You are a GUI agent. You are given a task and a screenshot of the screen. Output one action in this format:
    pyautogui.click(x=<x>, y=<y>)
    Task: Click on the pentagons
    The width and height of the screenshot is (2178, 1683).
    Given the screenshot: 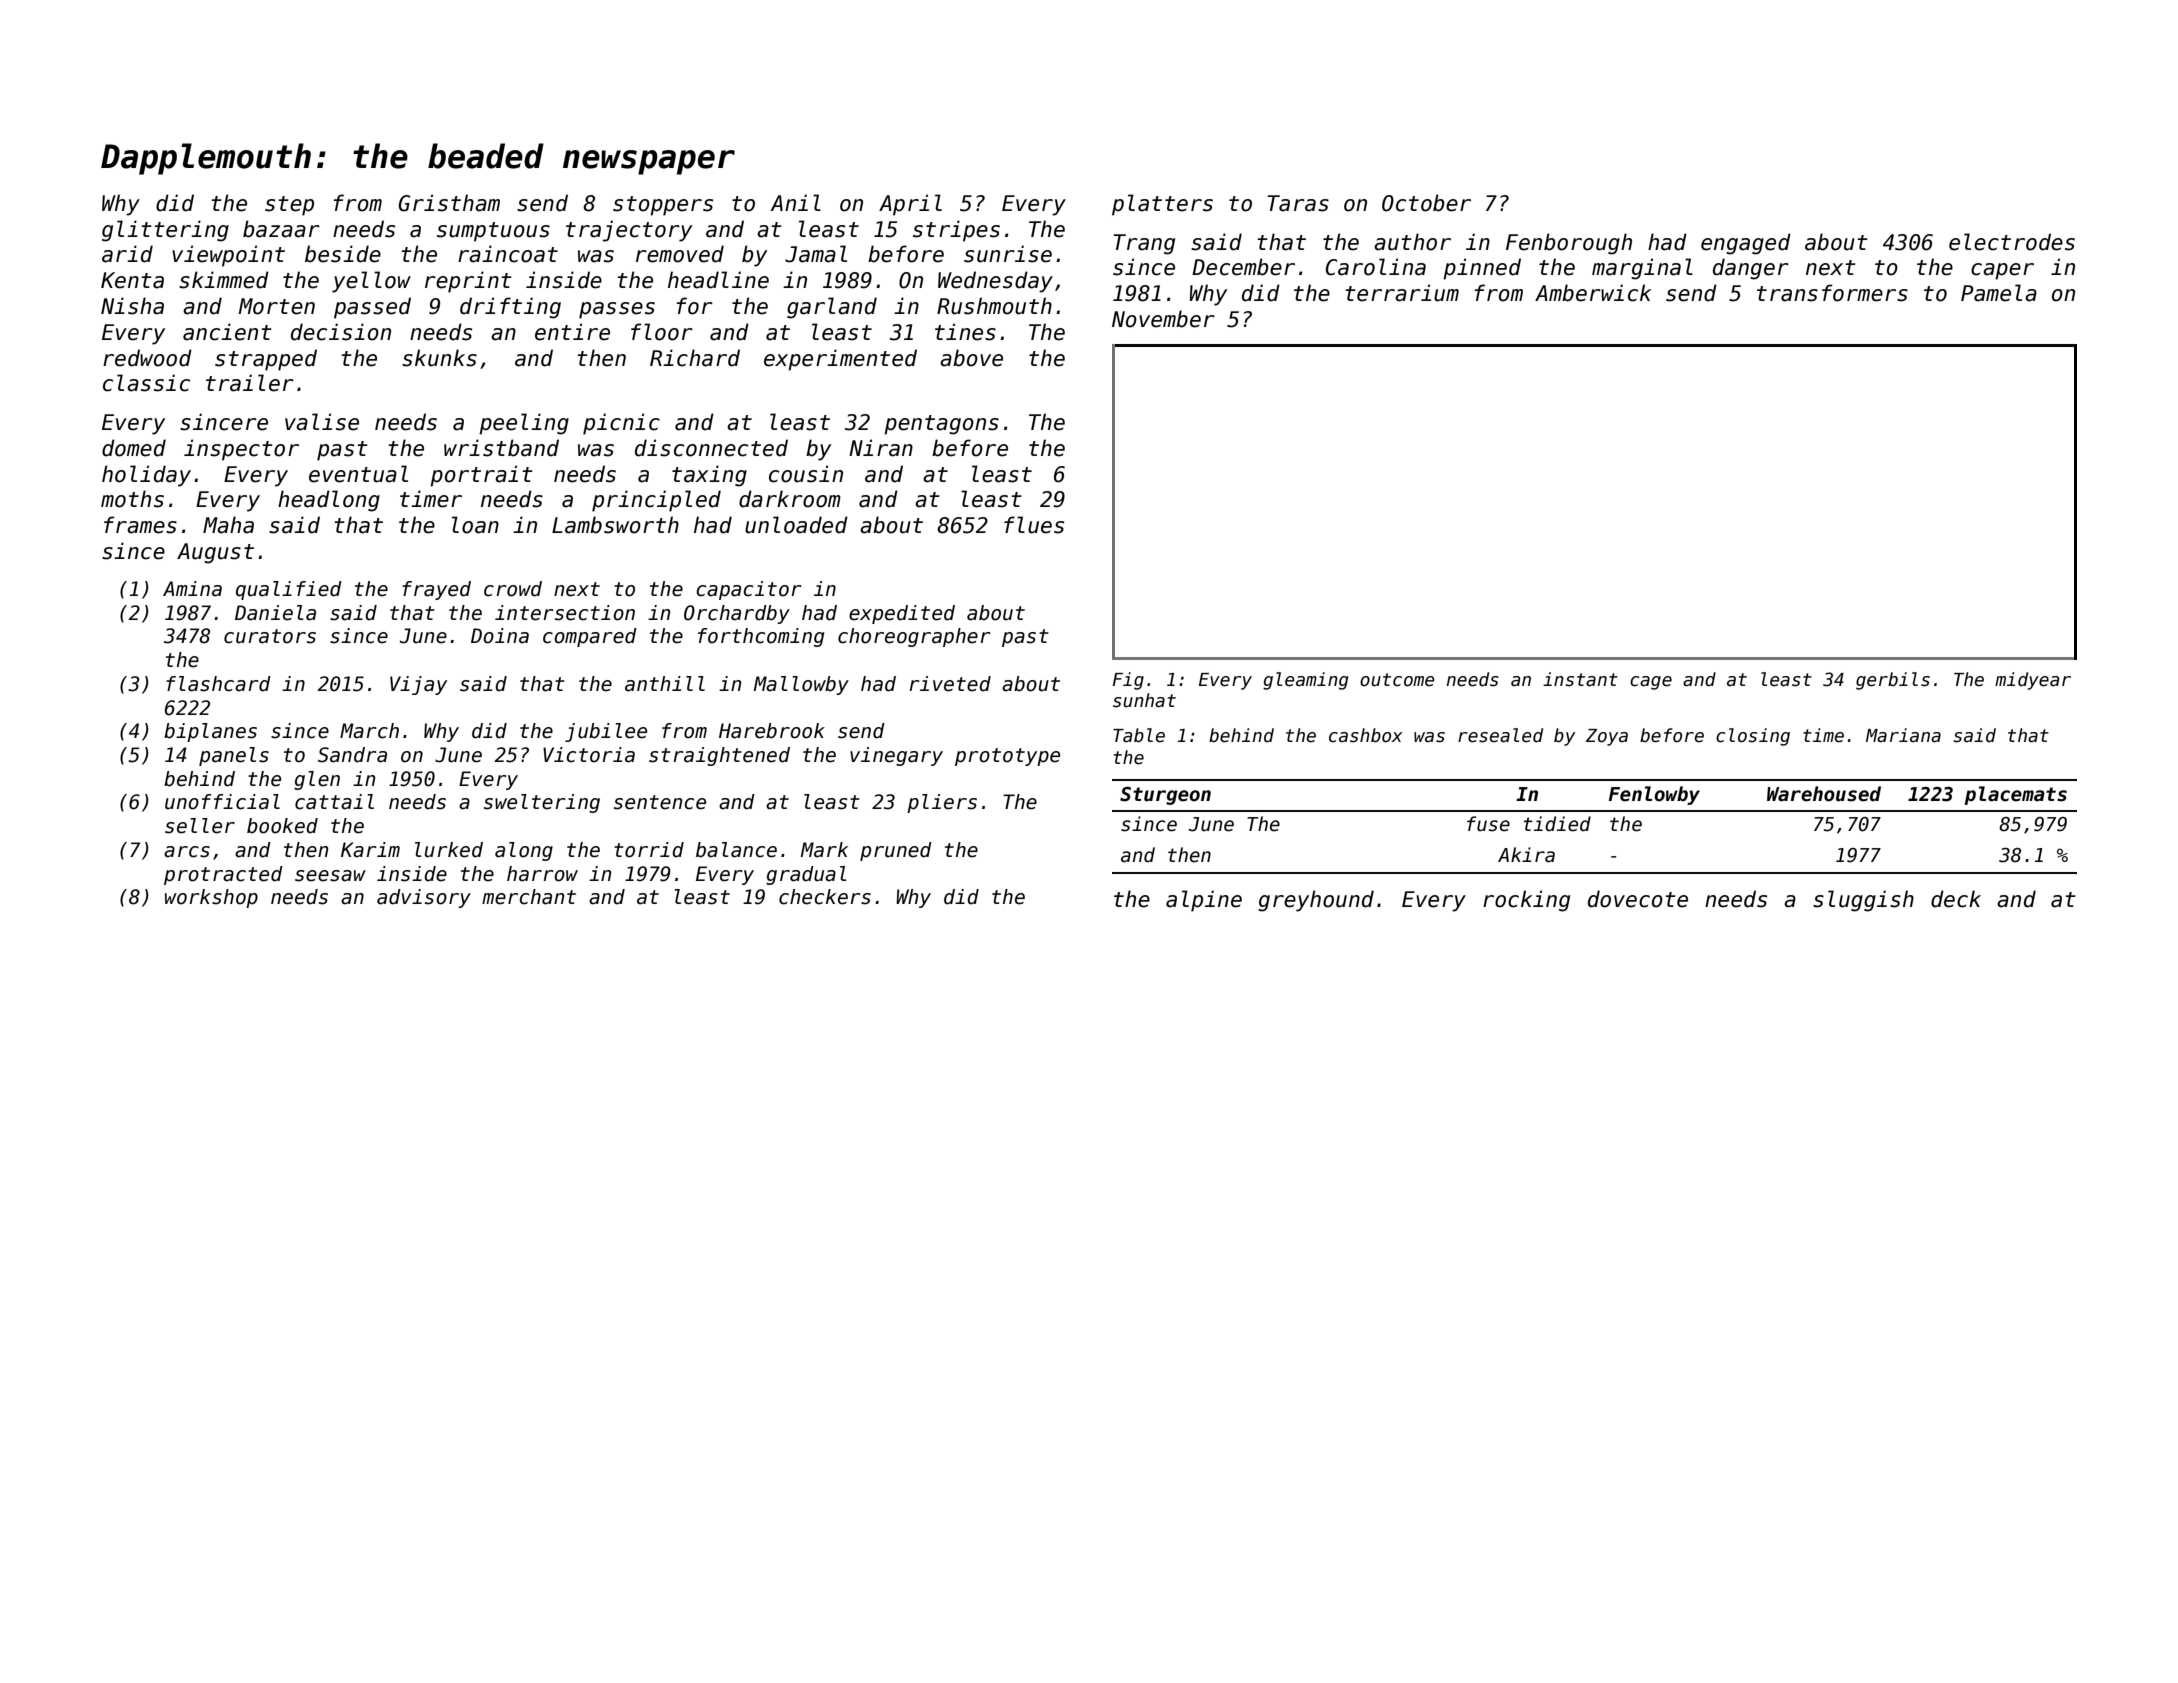 What is the action you would take?
    pyautogui.click(x=941, y=425)
